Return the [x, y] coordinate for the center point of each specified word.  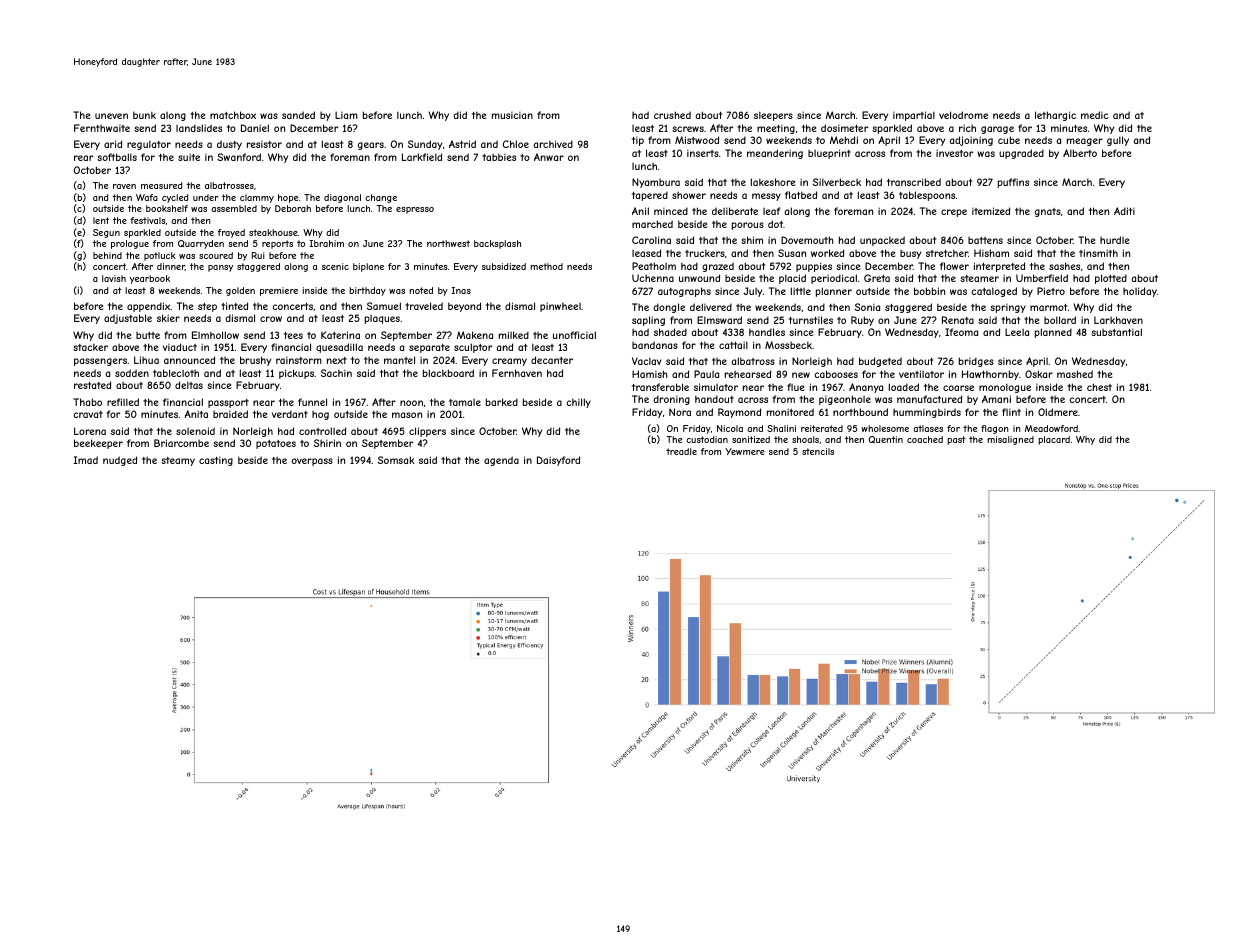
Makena [475, 335]
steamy [178, 461]
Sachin [336, 373]
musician [512, 115]
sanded [298, 115]
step [207, 307]
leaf [771, 211]
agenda [501, 461]
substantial [1116, 332]
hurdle [1114, 240]
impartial [914, 116]
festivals [148, 220]
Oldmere [1058, 412]
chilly [578, 403]
